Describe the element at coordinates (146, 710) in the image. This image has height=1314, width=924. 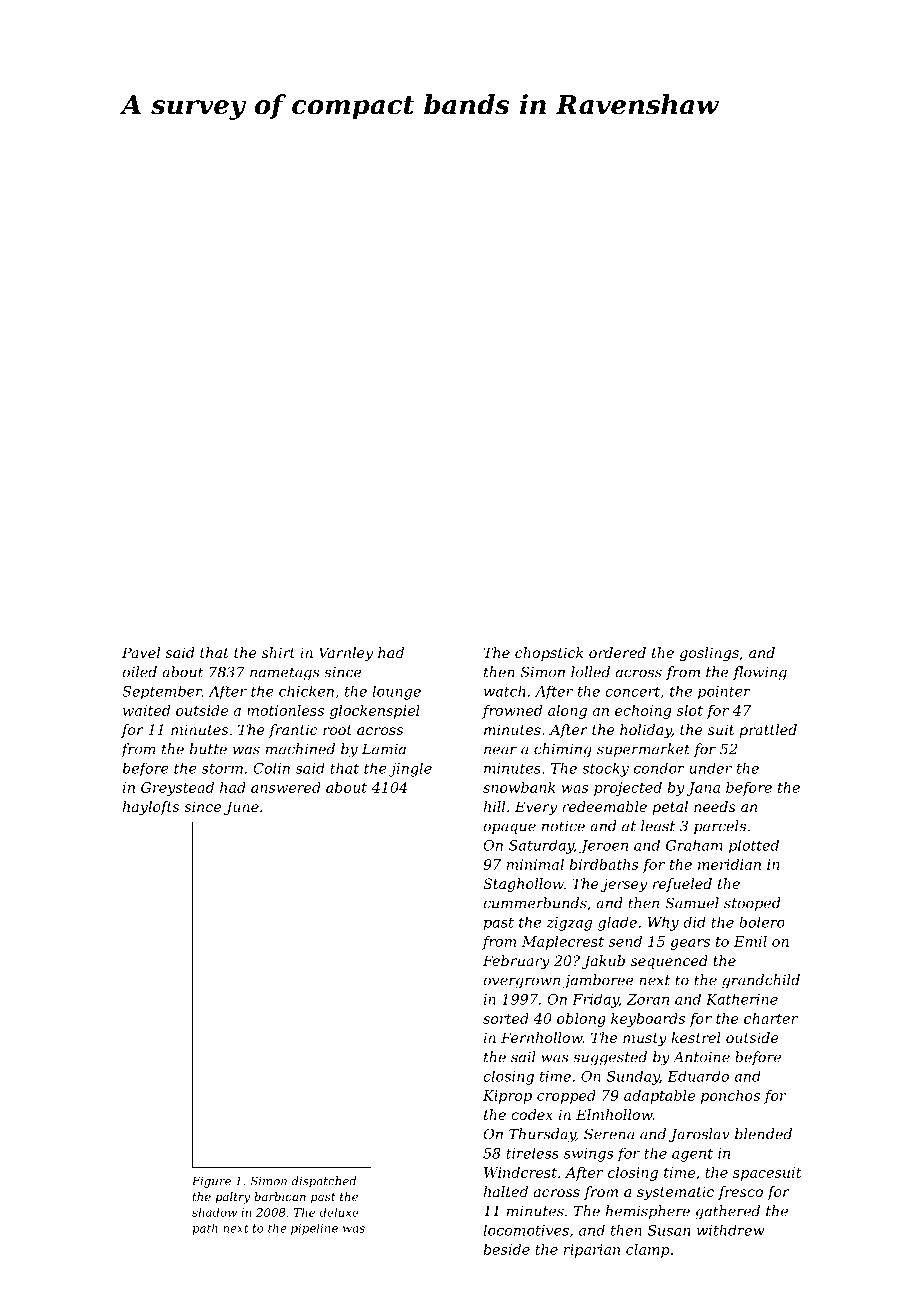
I see `waited` at that location.
